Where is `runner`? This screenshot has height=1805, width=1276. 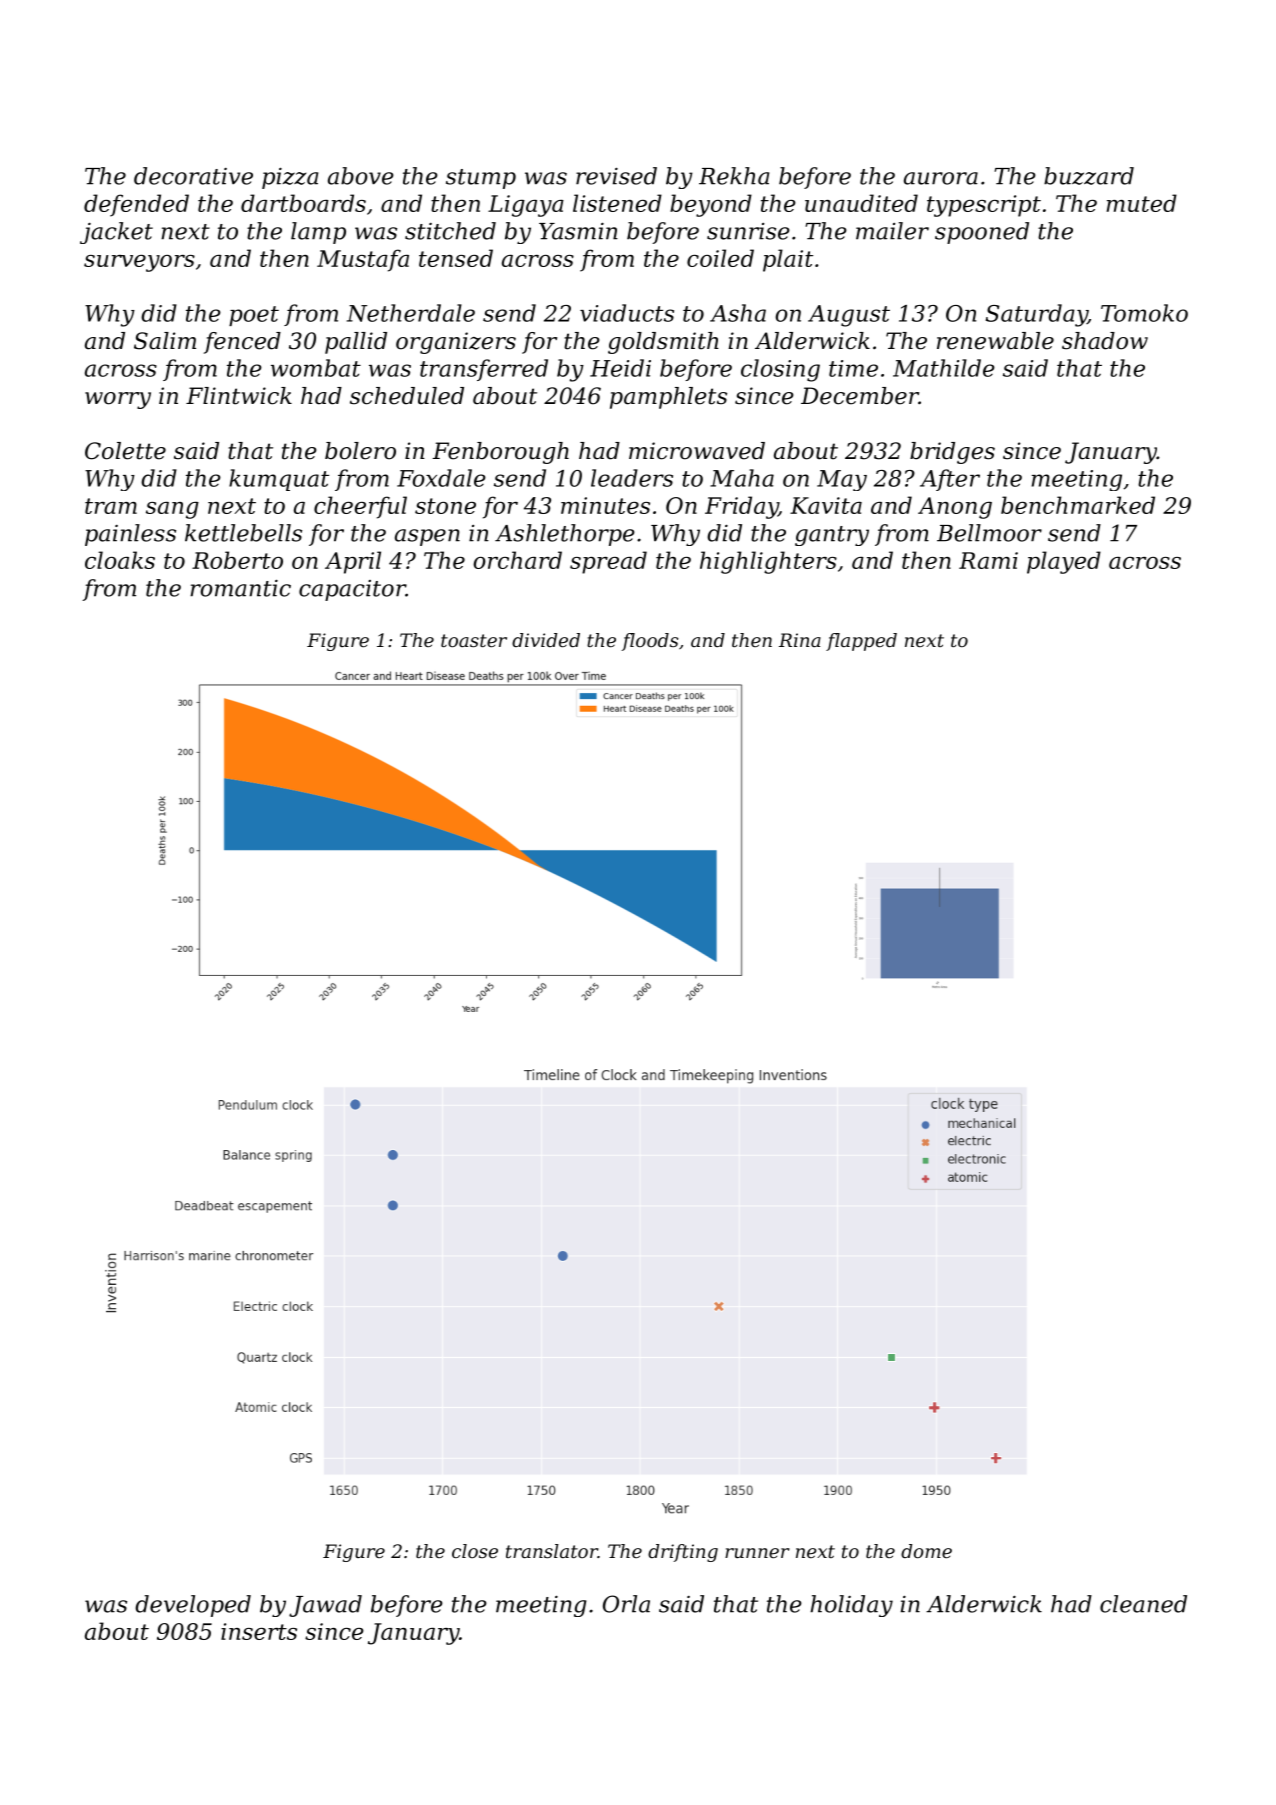 runner is located at coordinates (757, 1553).
